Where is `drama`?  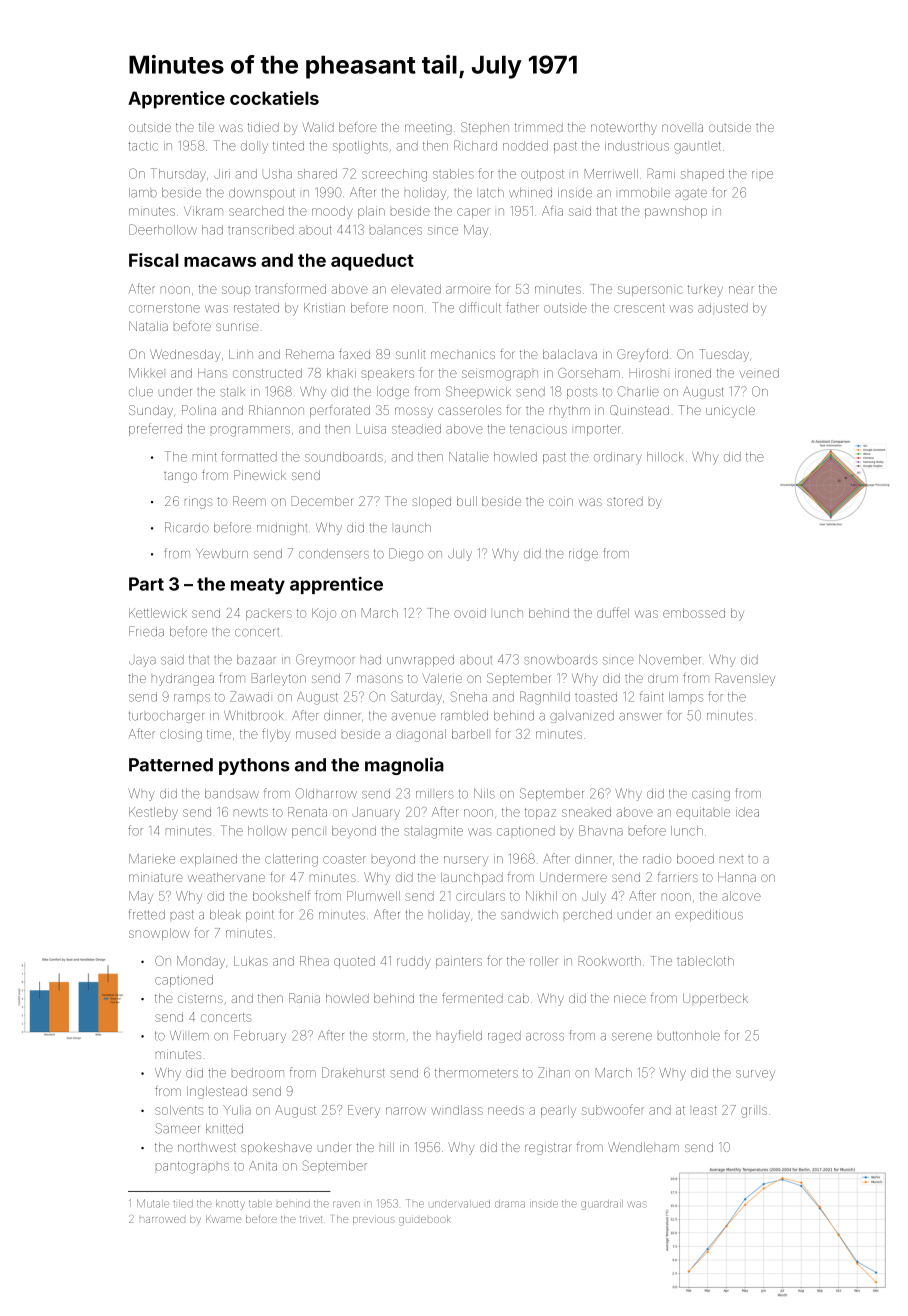
drama is located at coordinates (510, 1204).
